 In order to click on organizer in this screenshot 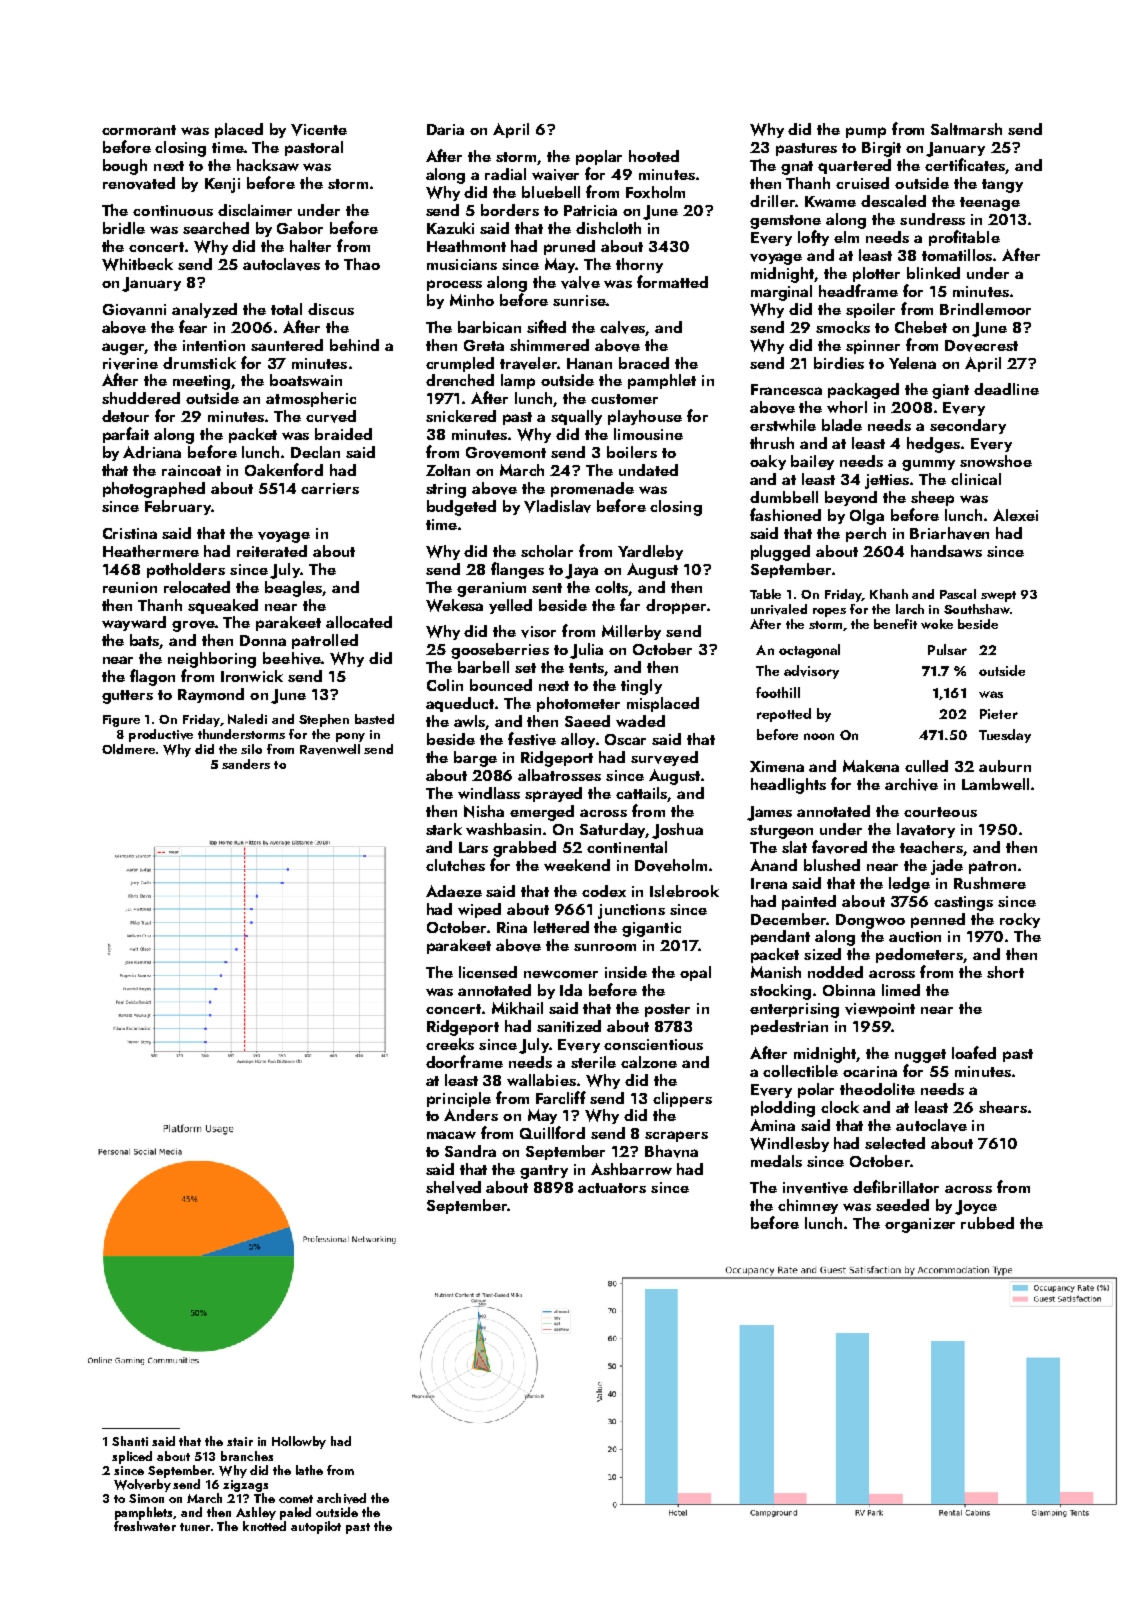, I will do `click(920, 1225)`.
